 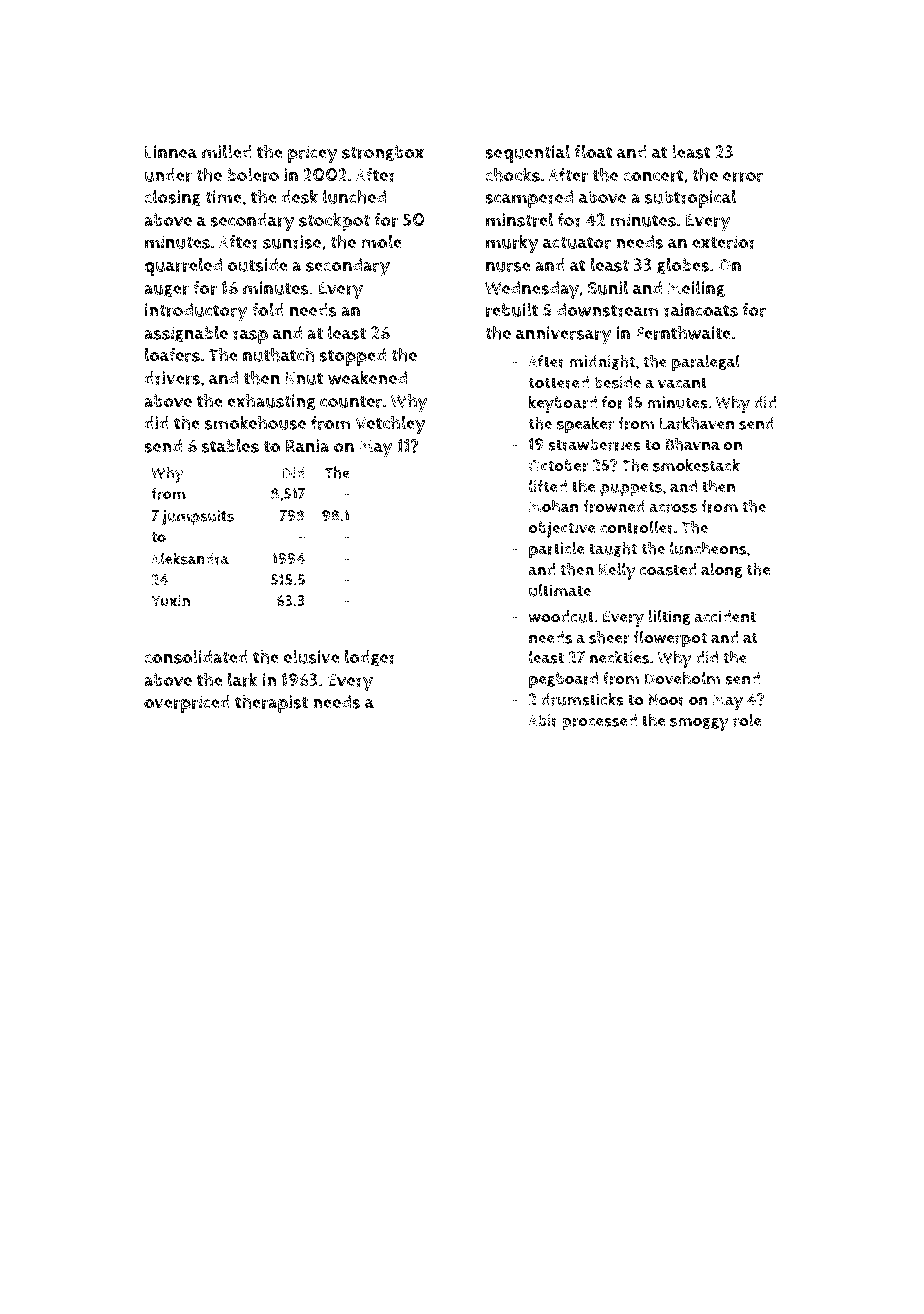 What do you see at coordinates (683, 332) in the page?
I see `Fernthwaite` at bounding box center [683, 332].
